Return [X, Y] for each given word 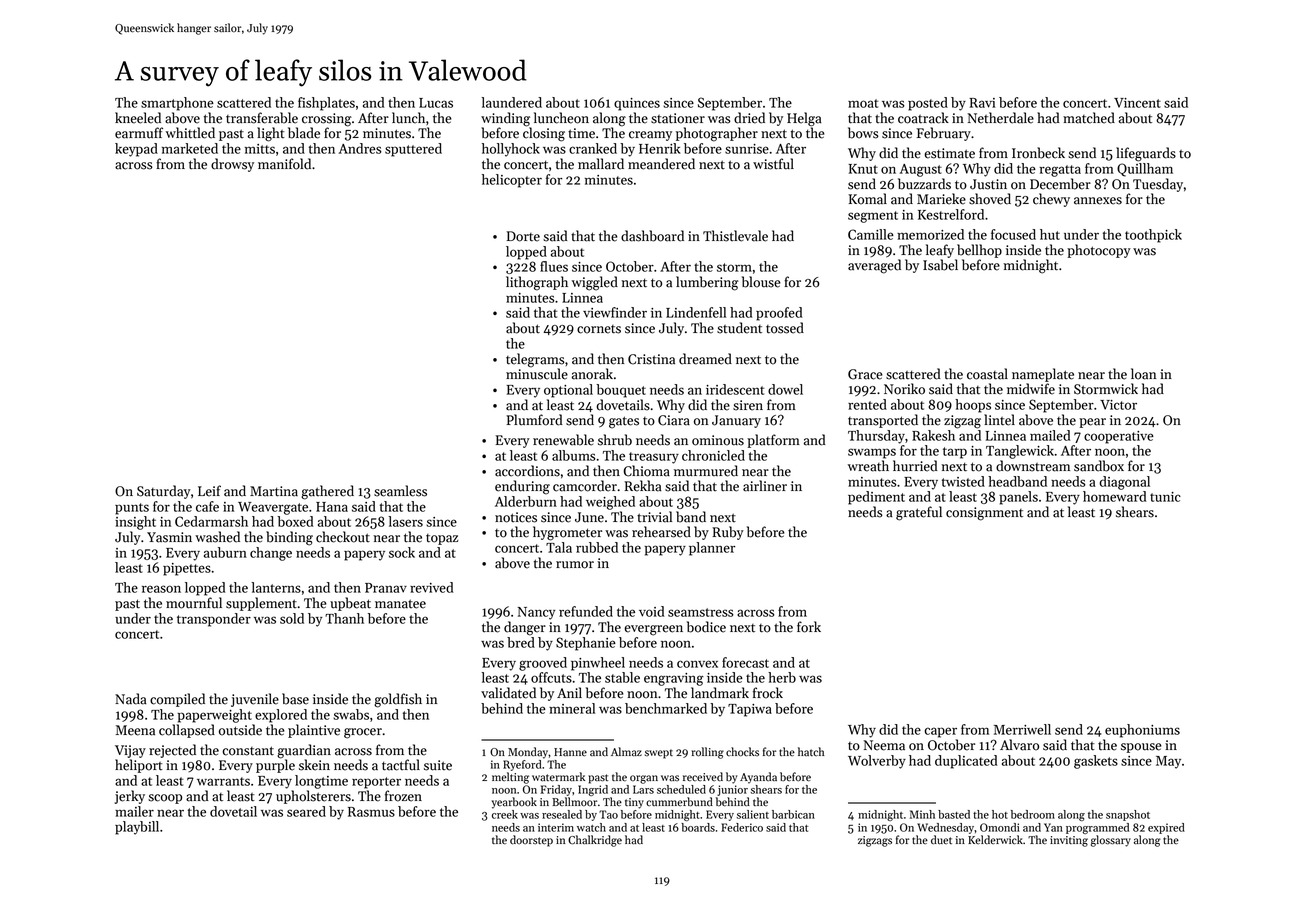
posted [928, 104]
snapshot [1128, 815]
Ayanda [758, 778]
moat [863, 103]
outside [240, 730]
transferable [262, 118]
